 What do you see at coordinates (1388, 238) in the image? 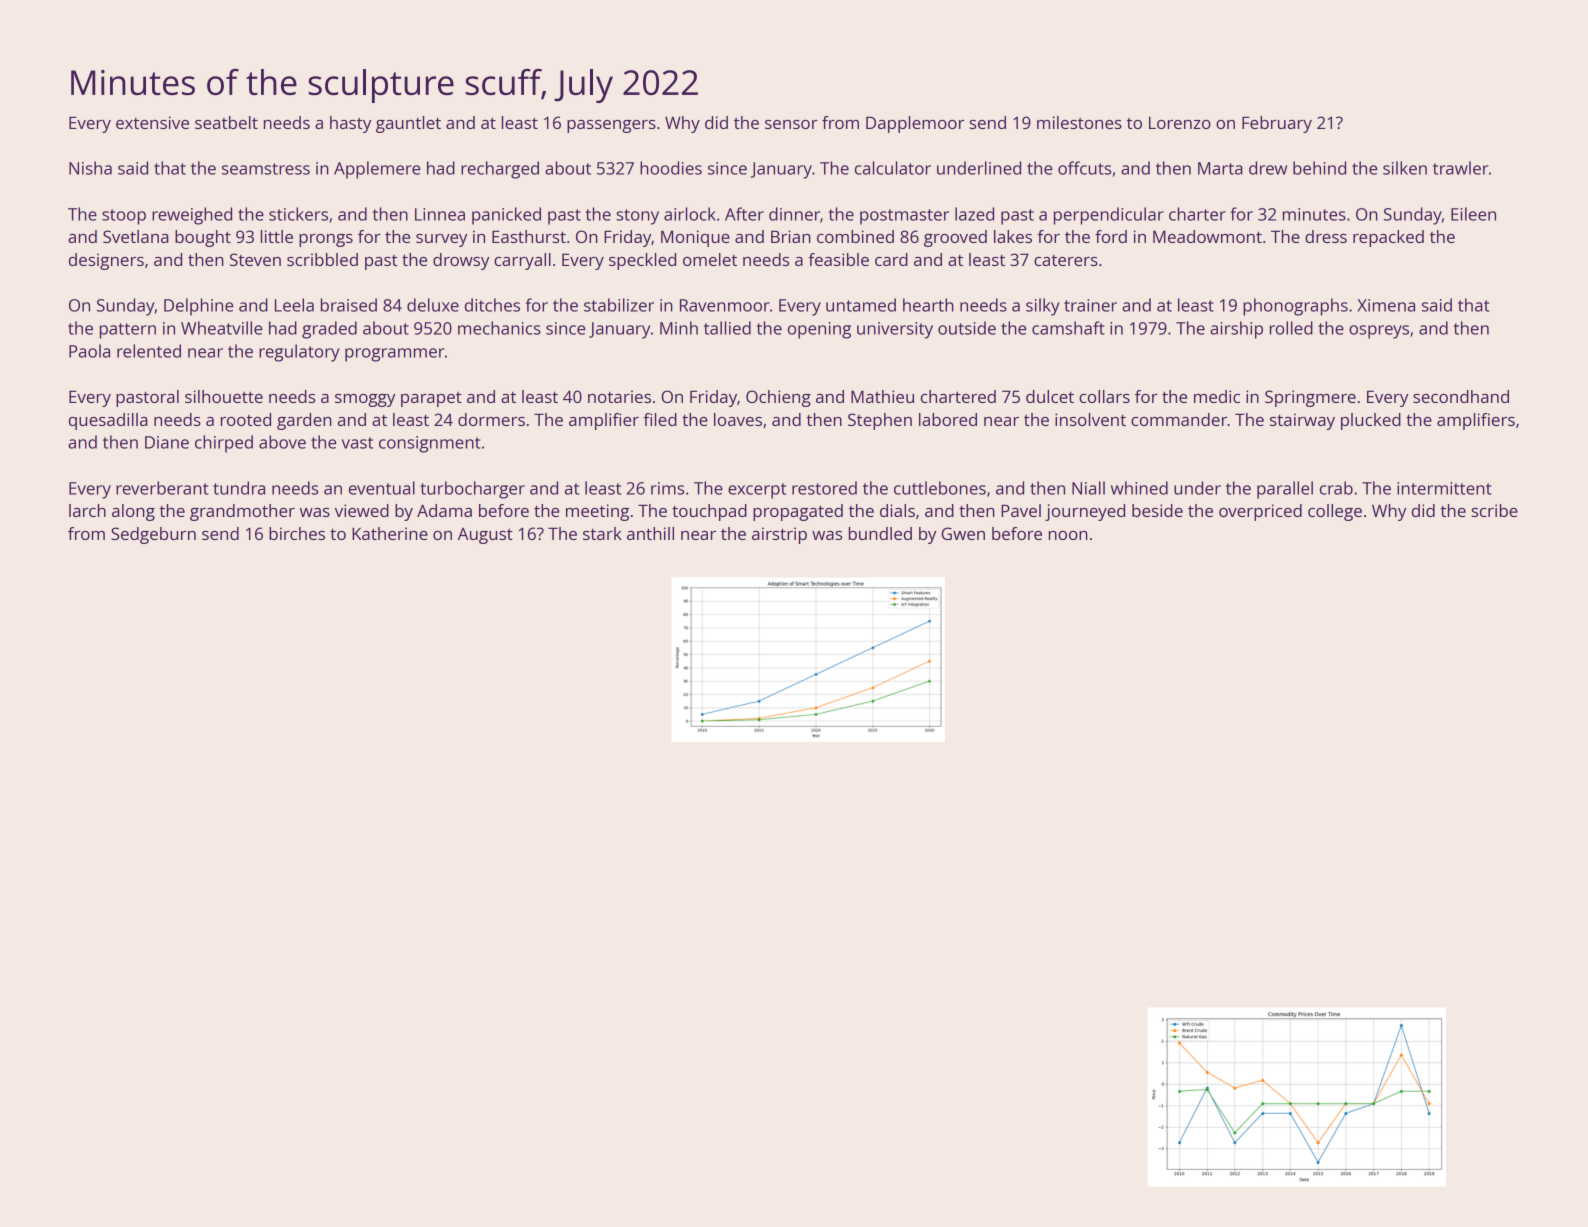
I see `repacked` at bounding box center [1388, 238].
